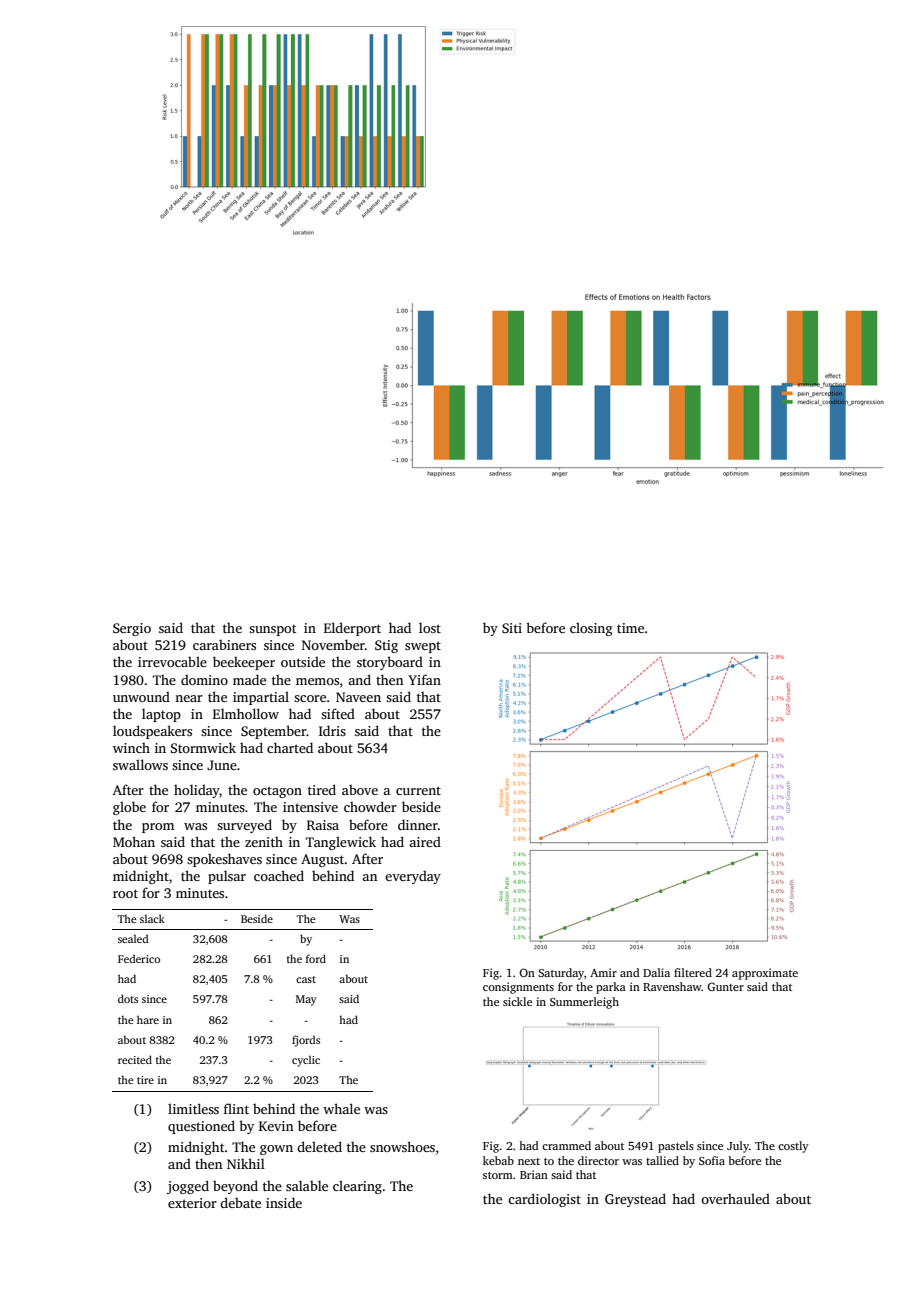 This page has height=1308, width=924. I want to click on Greystead, so click(635, 1200).
